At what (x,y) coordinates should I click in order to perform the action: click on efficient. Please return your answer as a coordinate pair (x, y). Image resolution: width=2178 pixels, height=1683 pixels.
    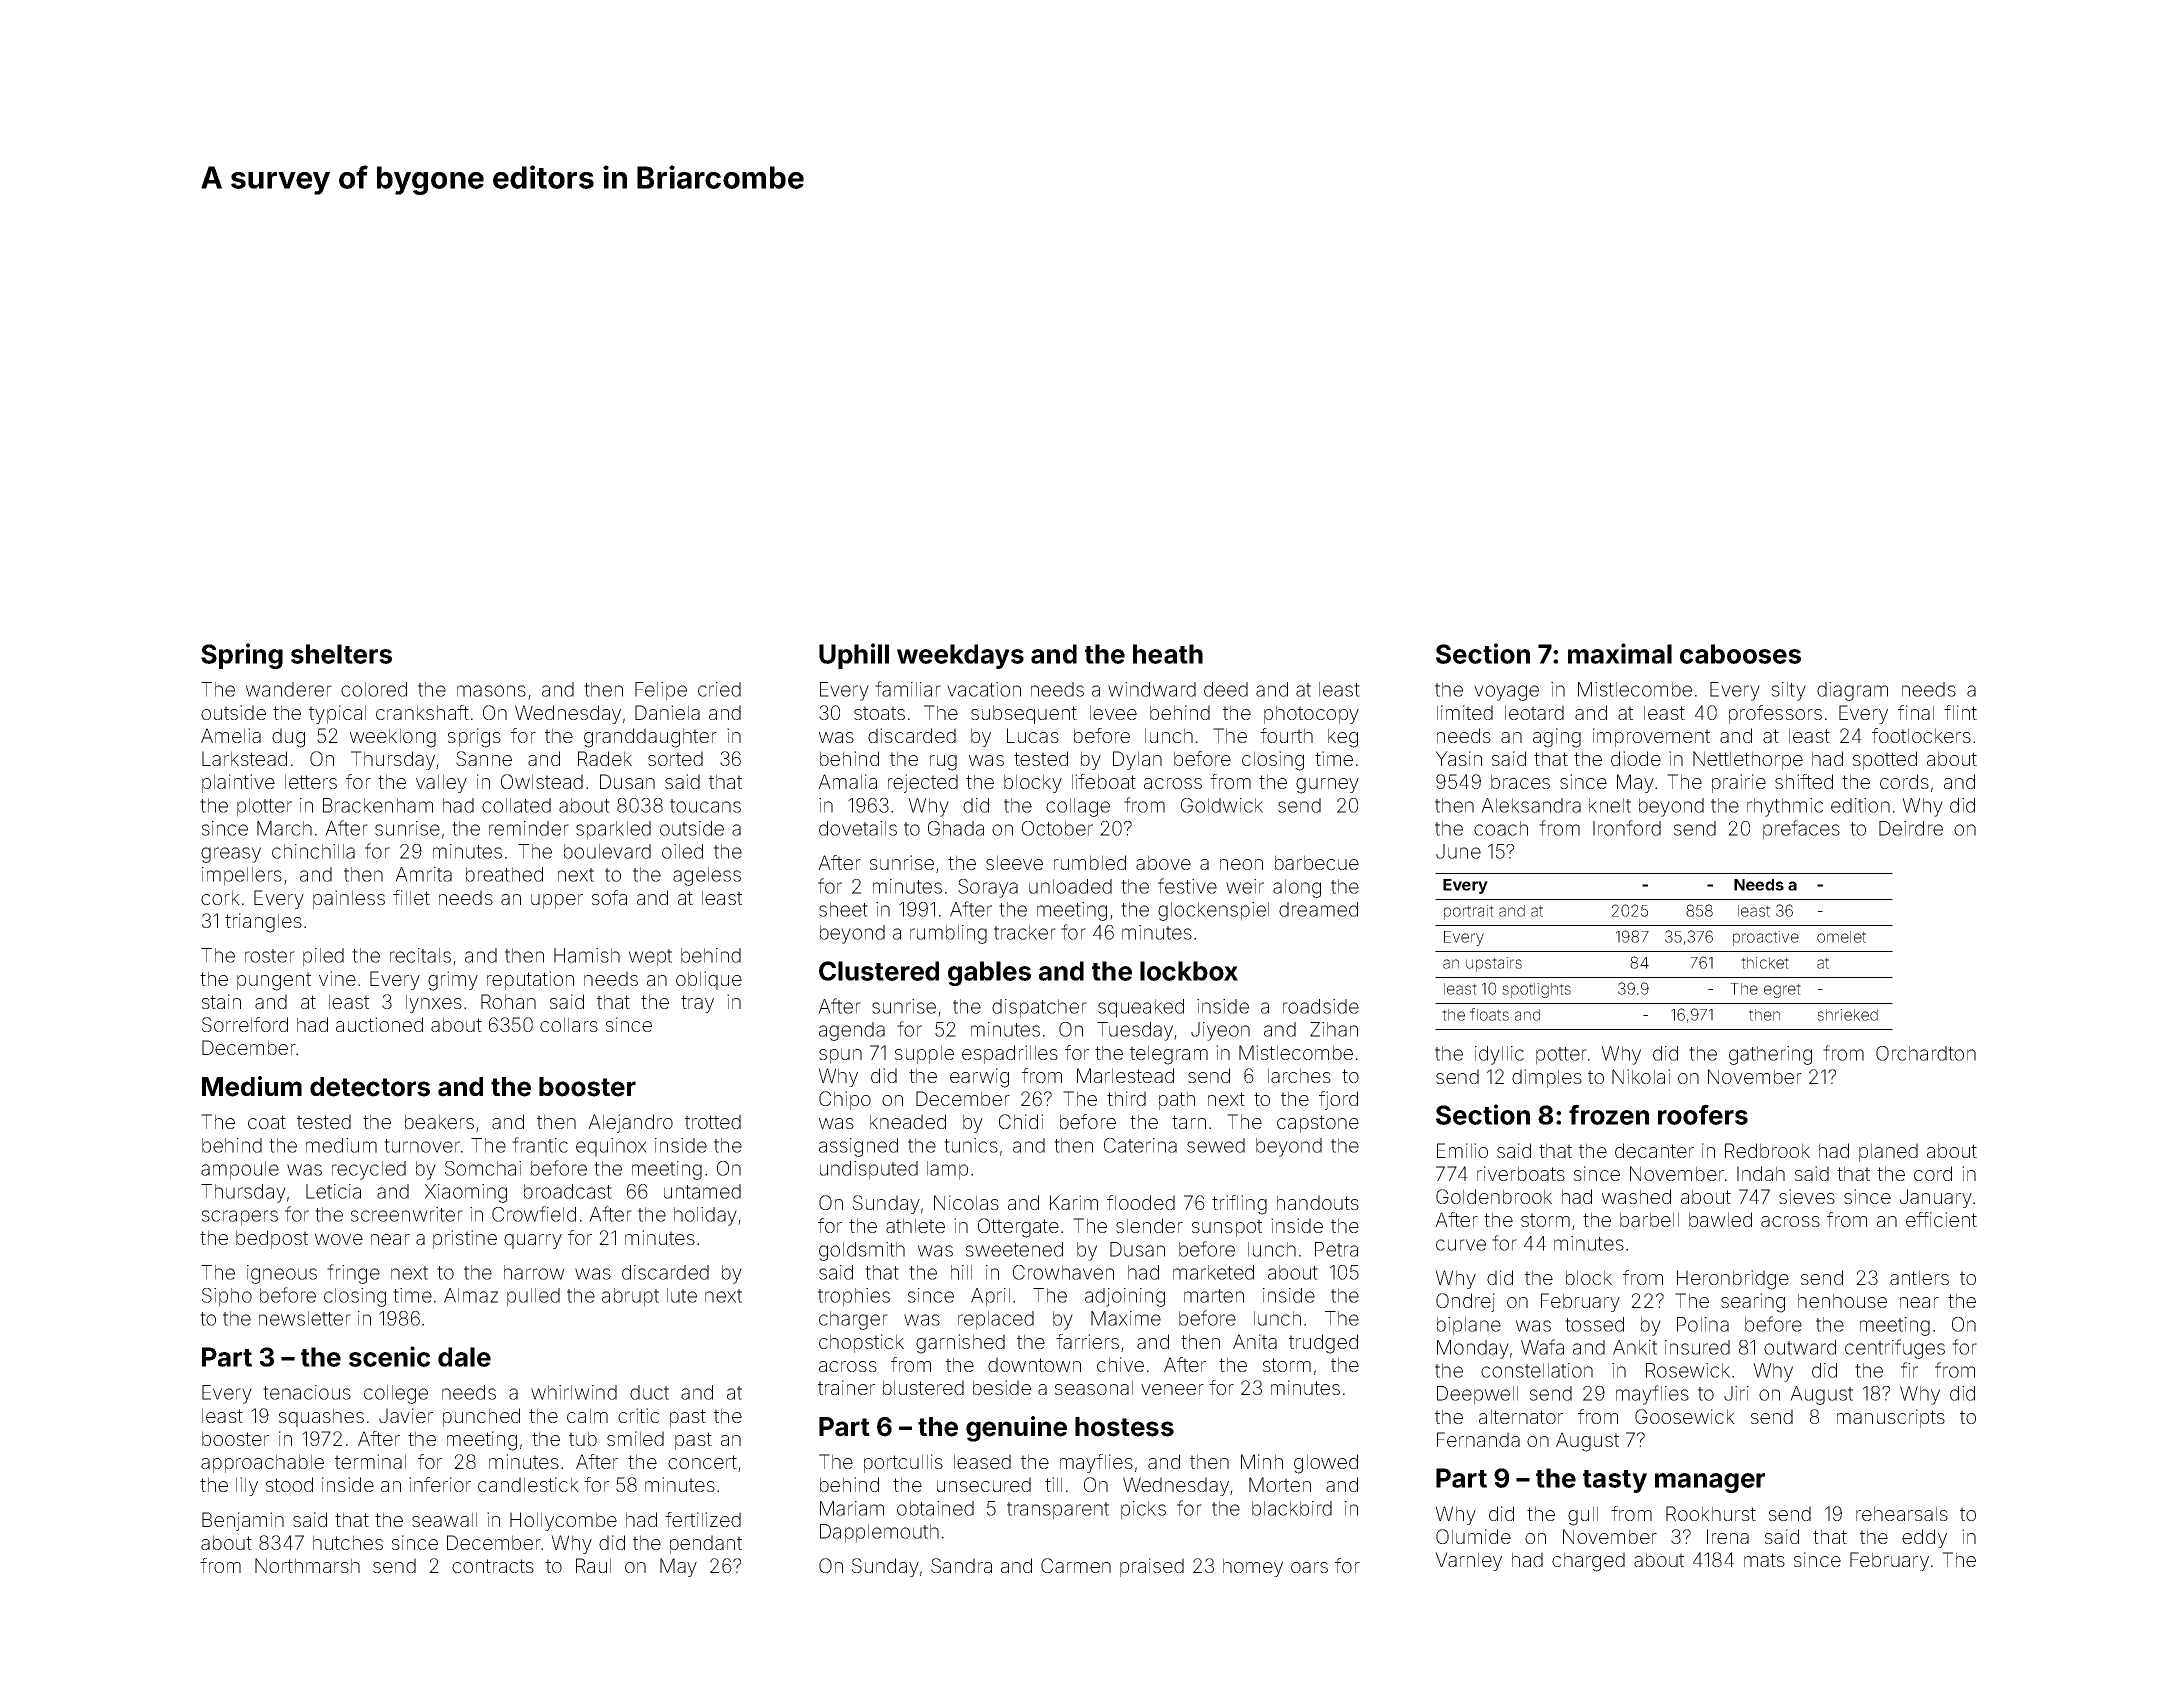
    Looking at the image, I should click on (1941, 1219).
